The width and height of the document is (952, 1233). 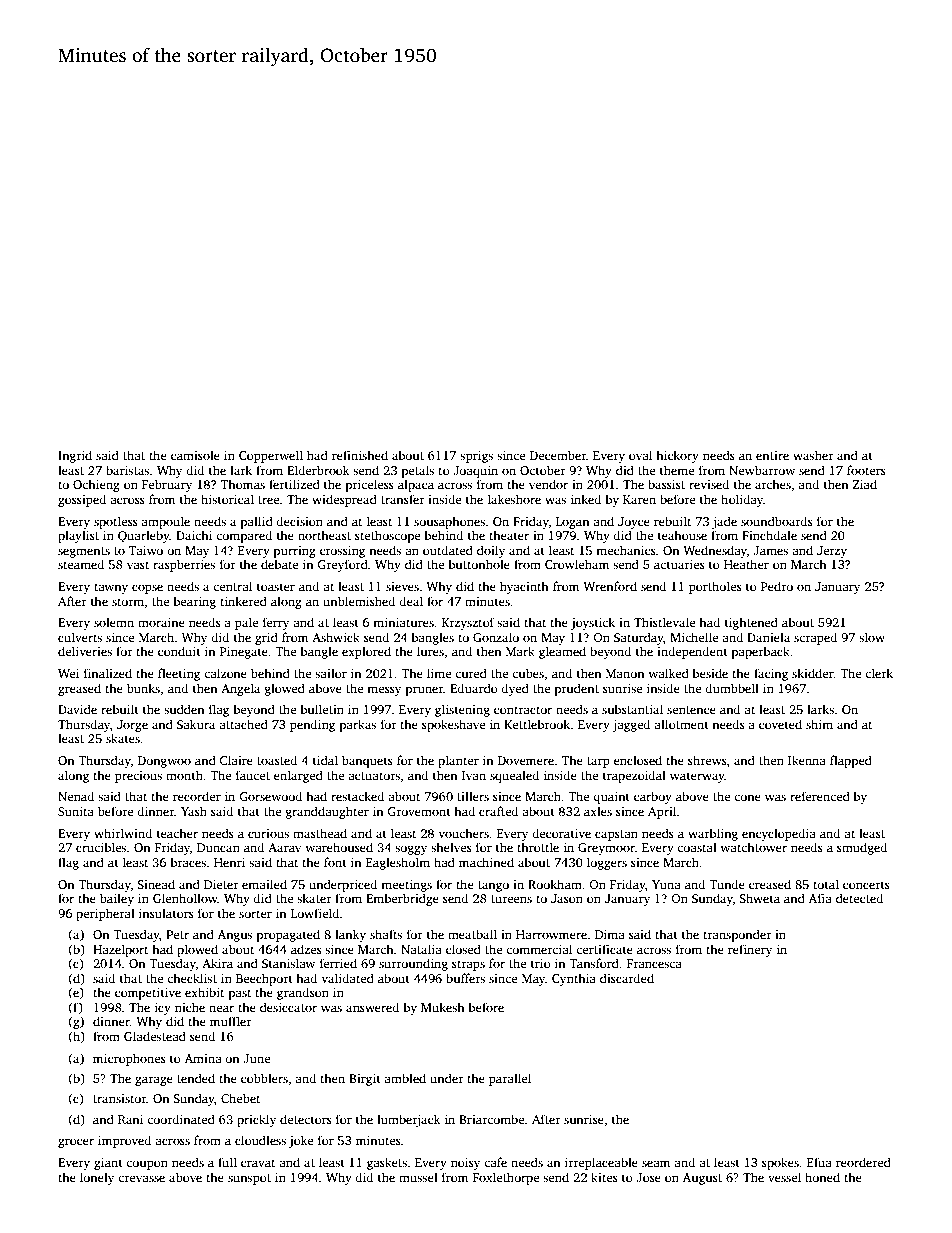 I want to click on Hazelport, so click(x=120, y=950).
